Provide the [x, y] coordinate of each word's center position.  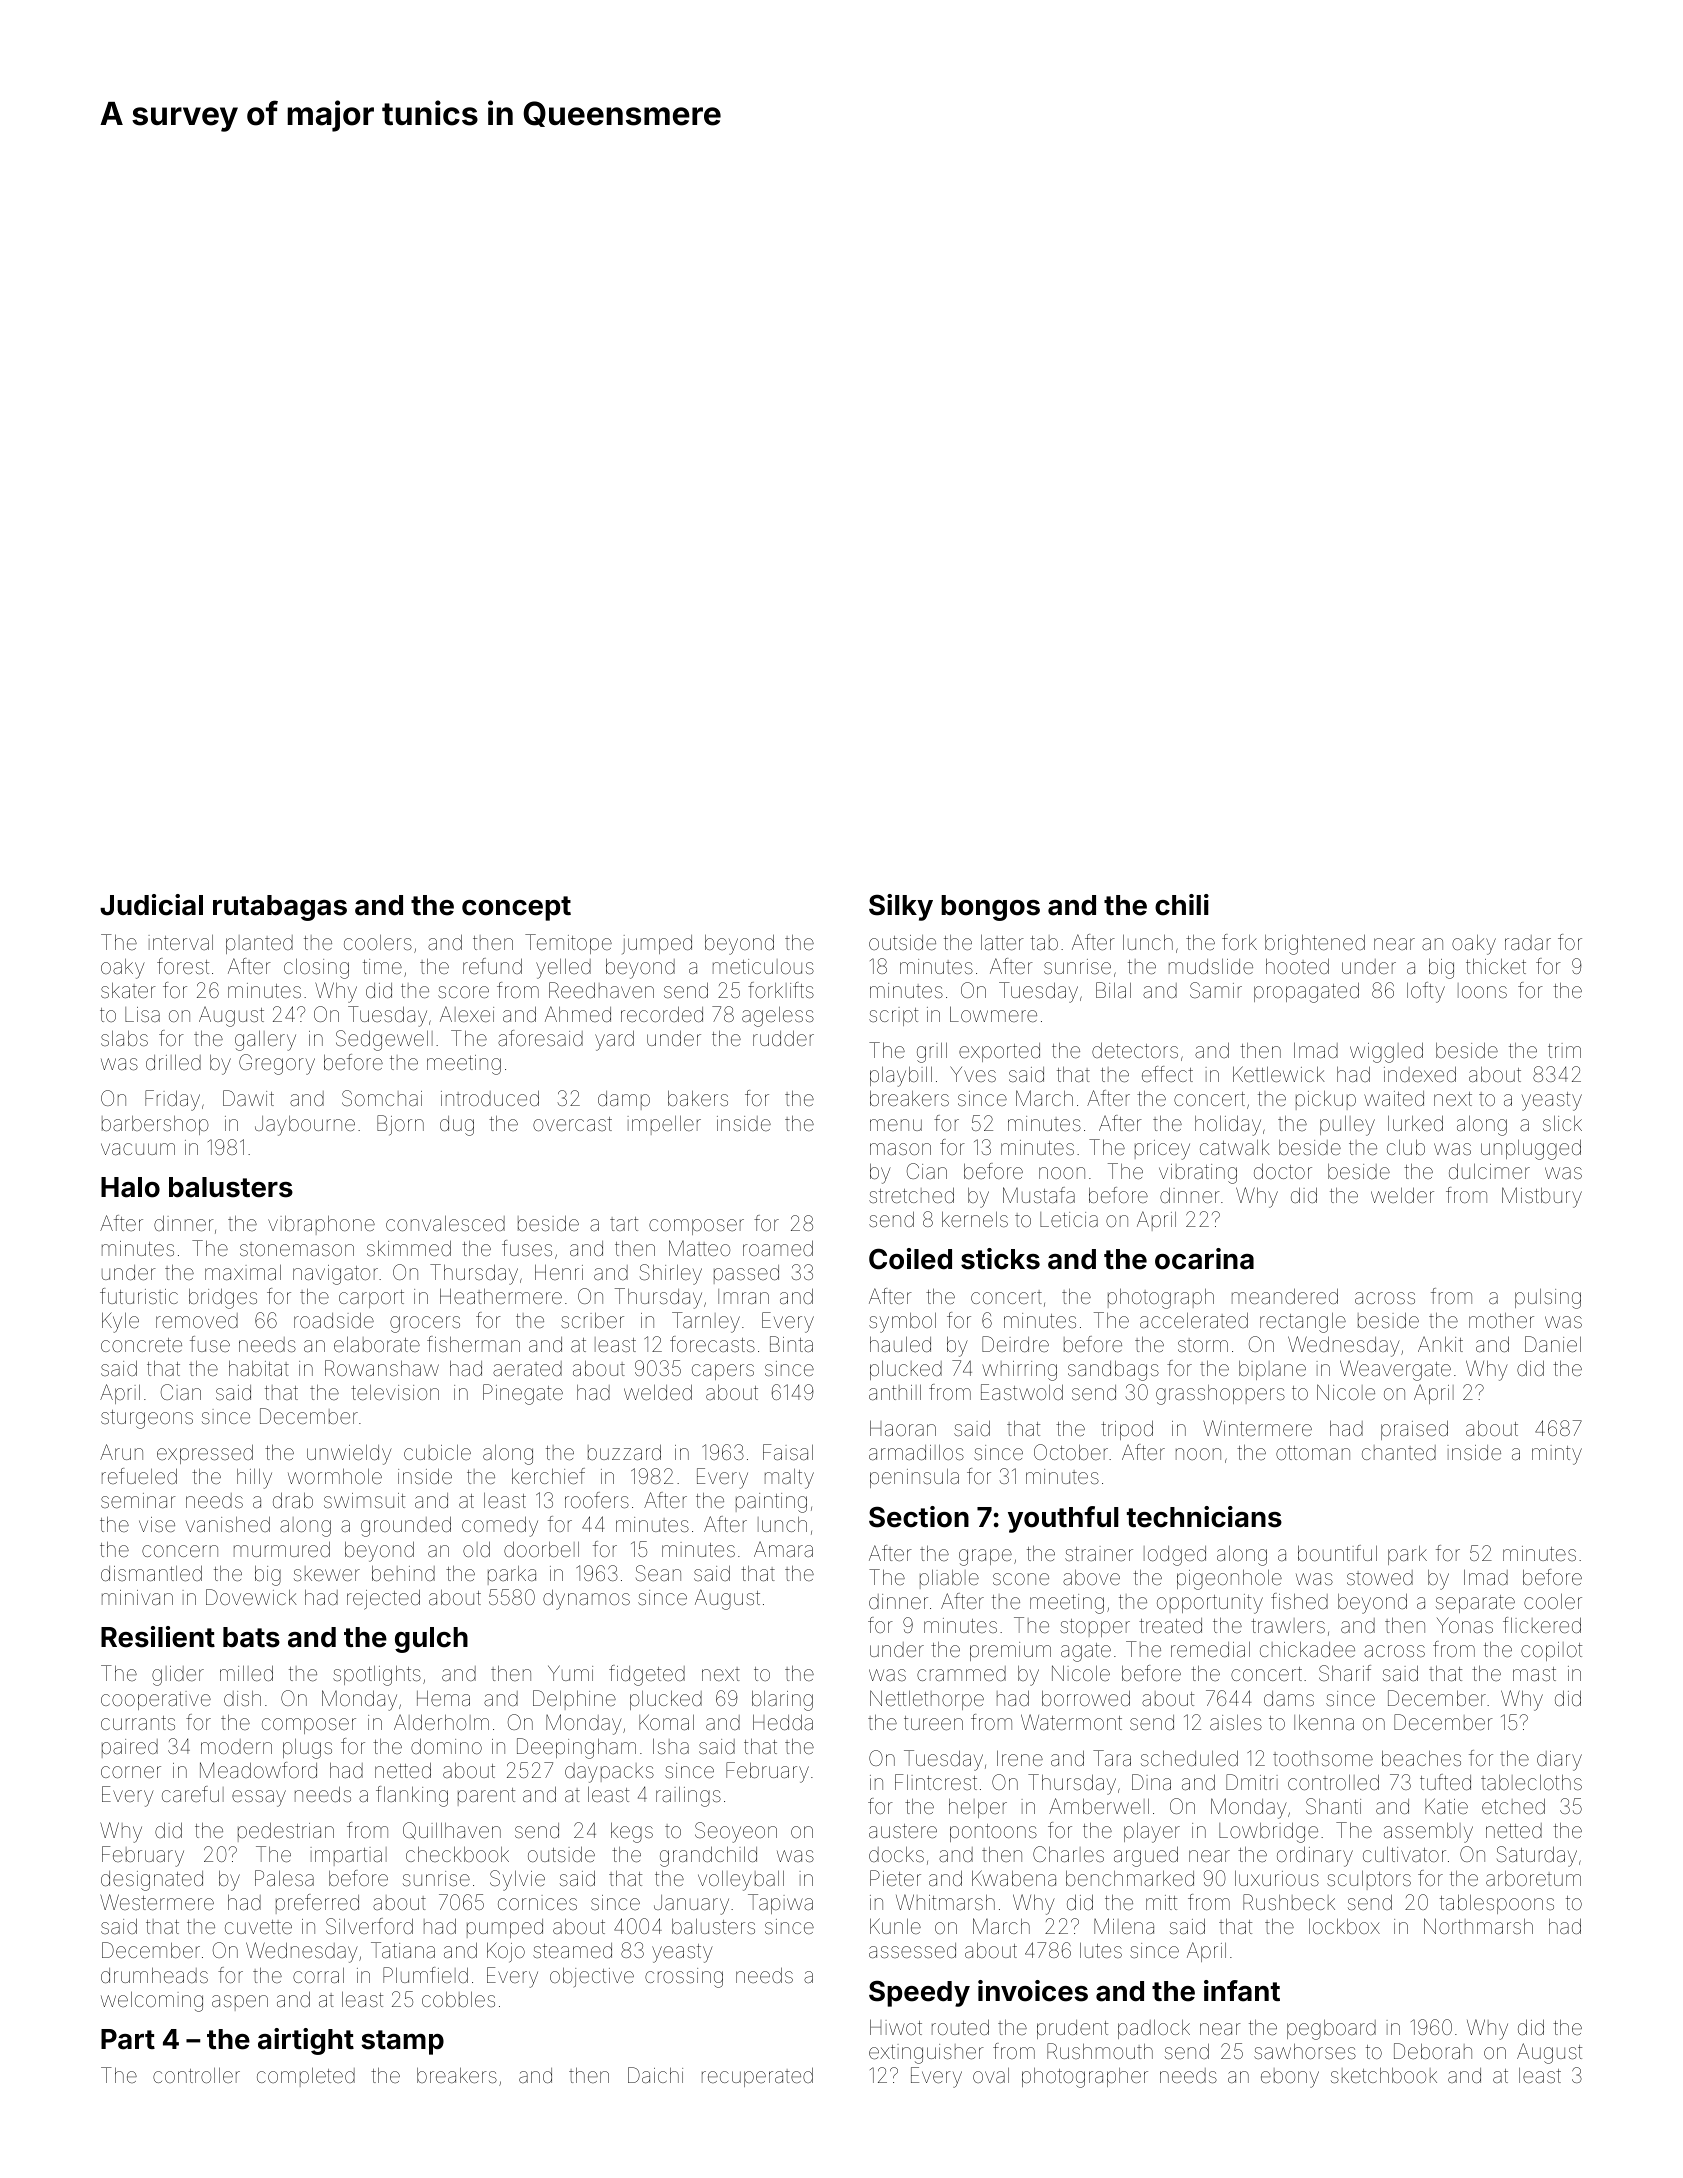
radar [1528, 942]
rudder [783, 1038]
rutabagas [280, 908]
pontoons [993, 1833]
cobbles [458, 1999]
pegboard [1331, 2030]
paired [130, 1748]
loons [1482, 990]
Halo [130, 1187]
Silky [901, 907]
